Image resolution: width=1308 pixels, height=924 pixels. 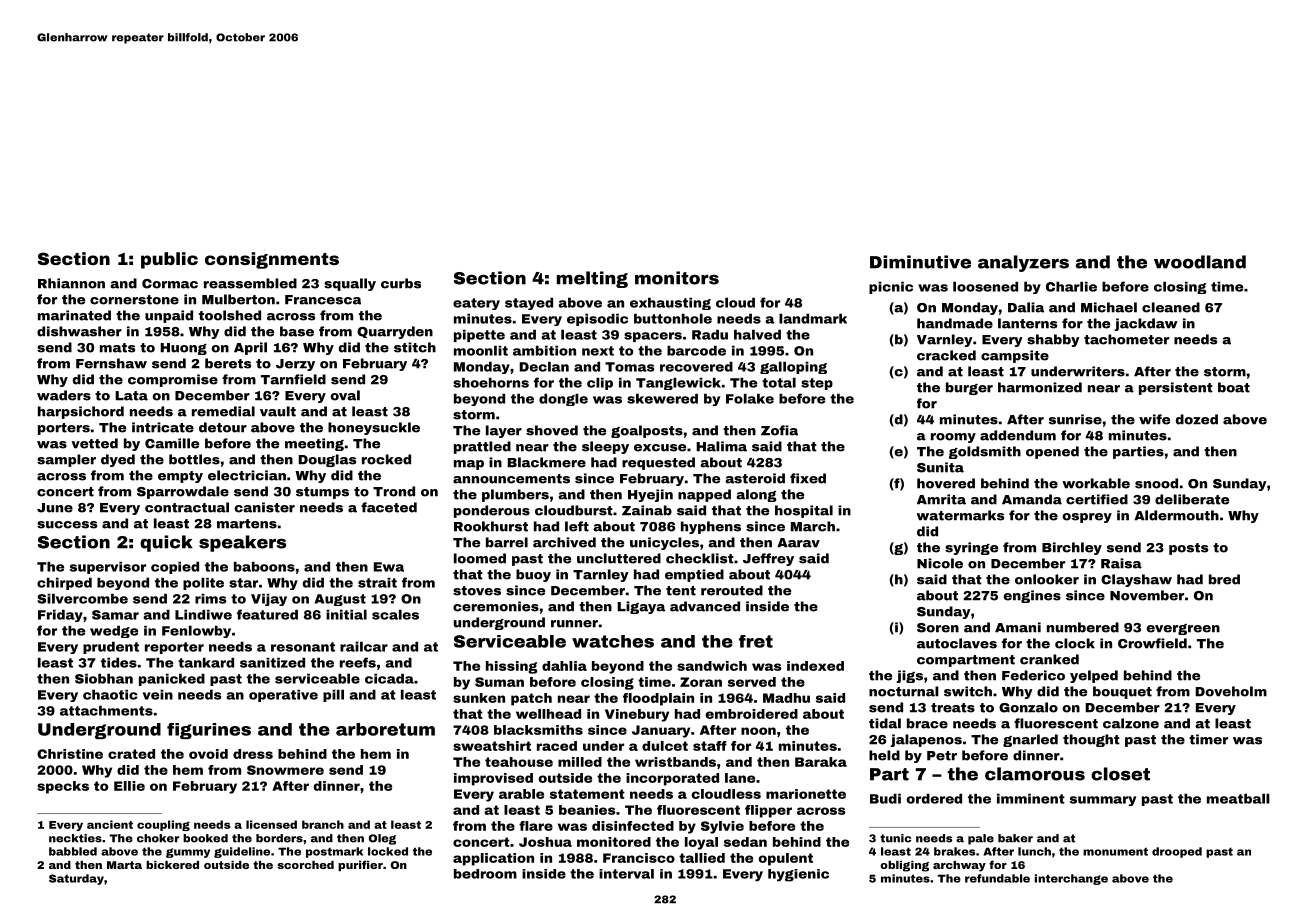 What do you see at coordinates (1097, 499) in the image?
I see `certified` at bounding box center [1097, 499].
